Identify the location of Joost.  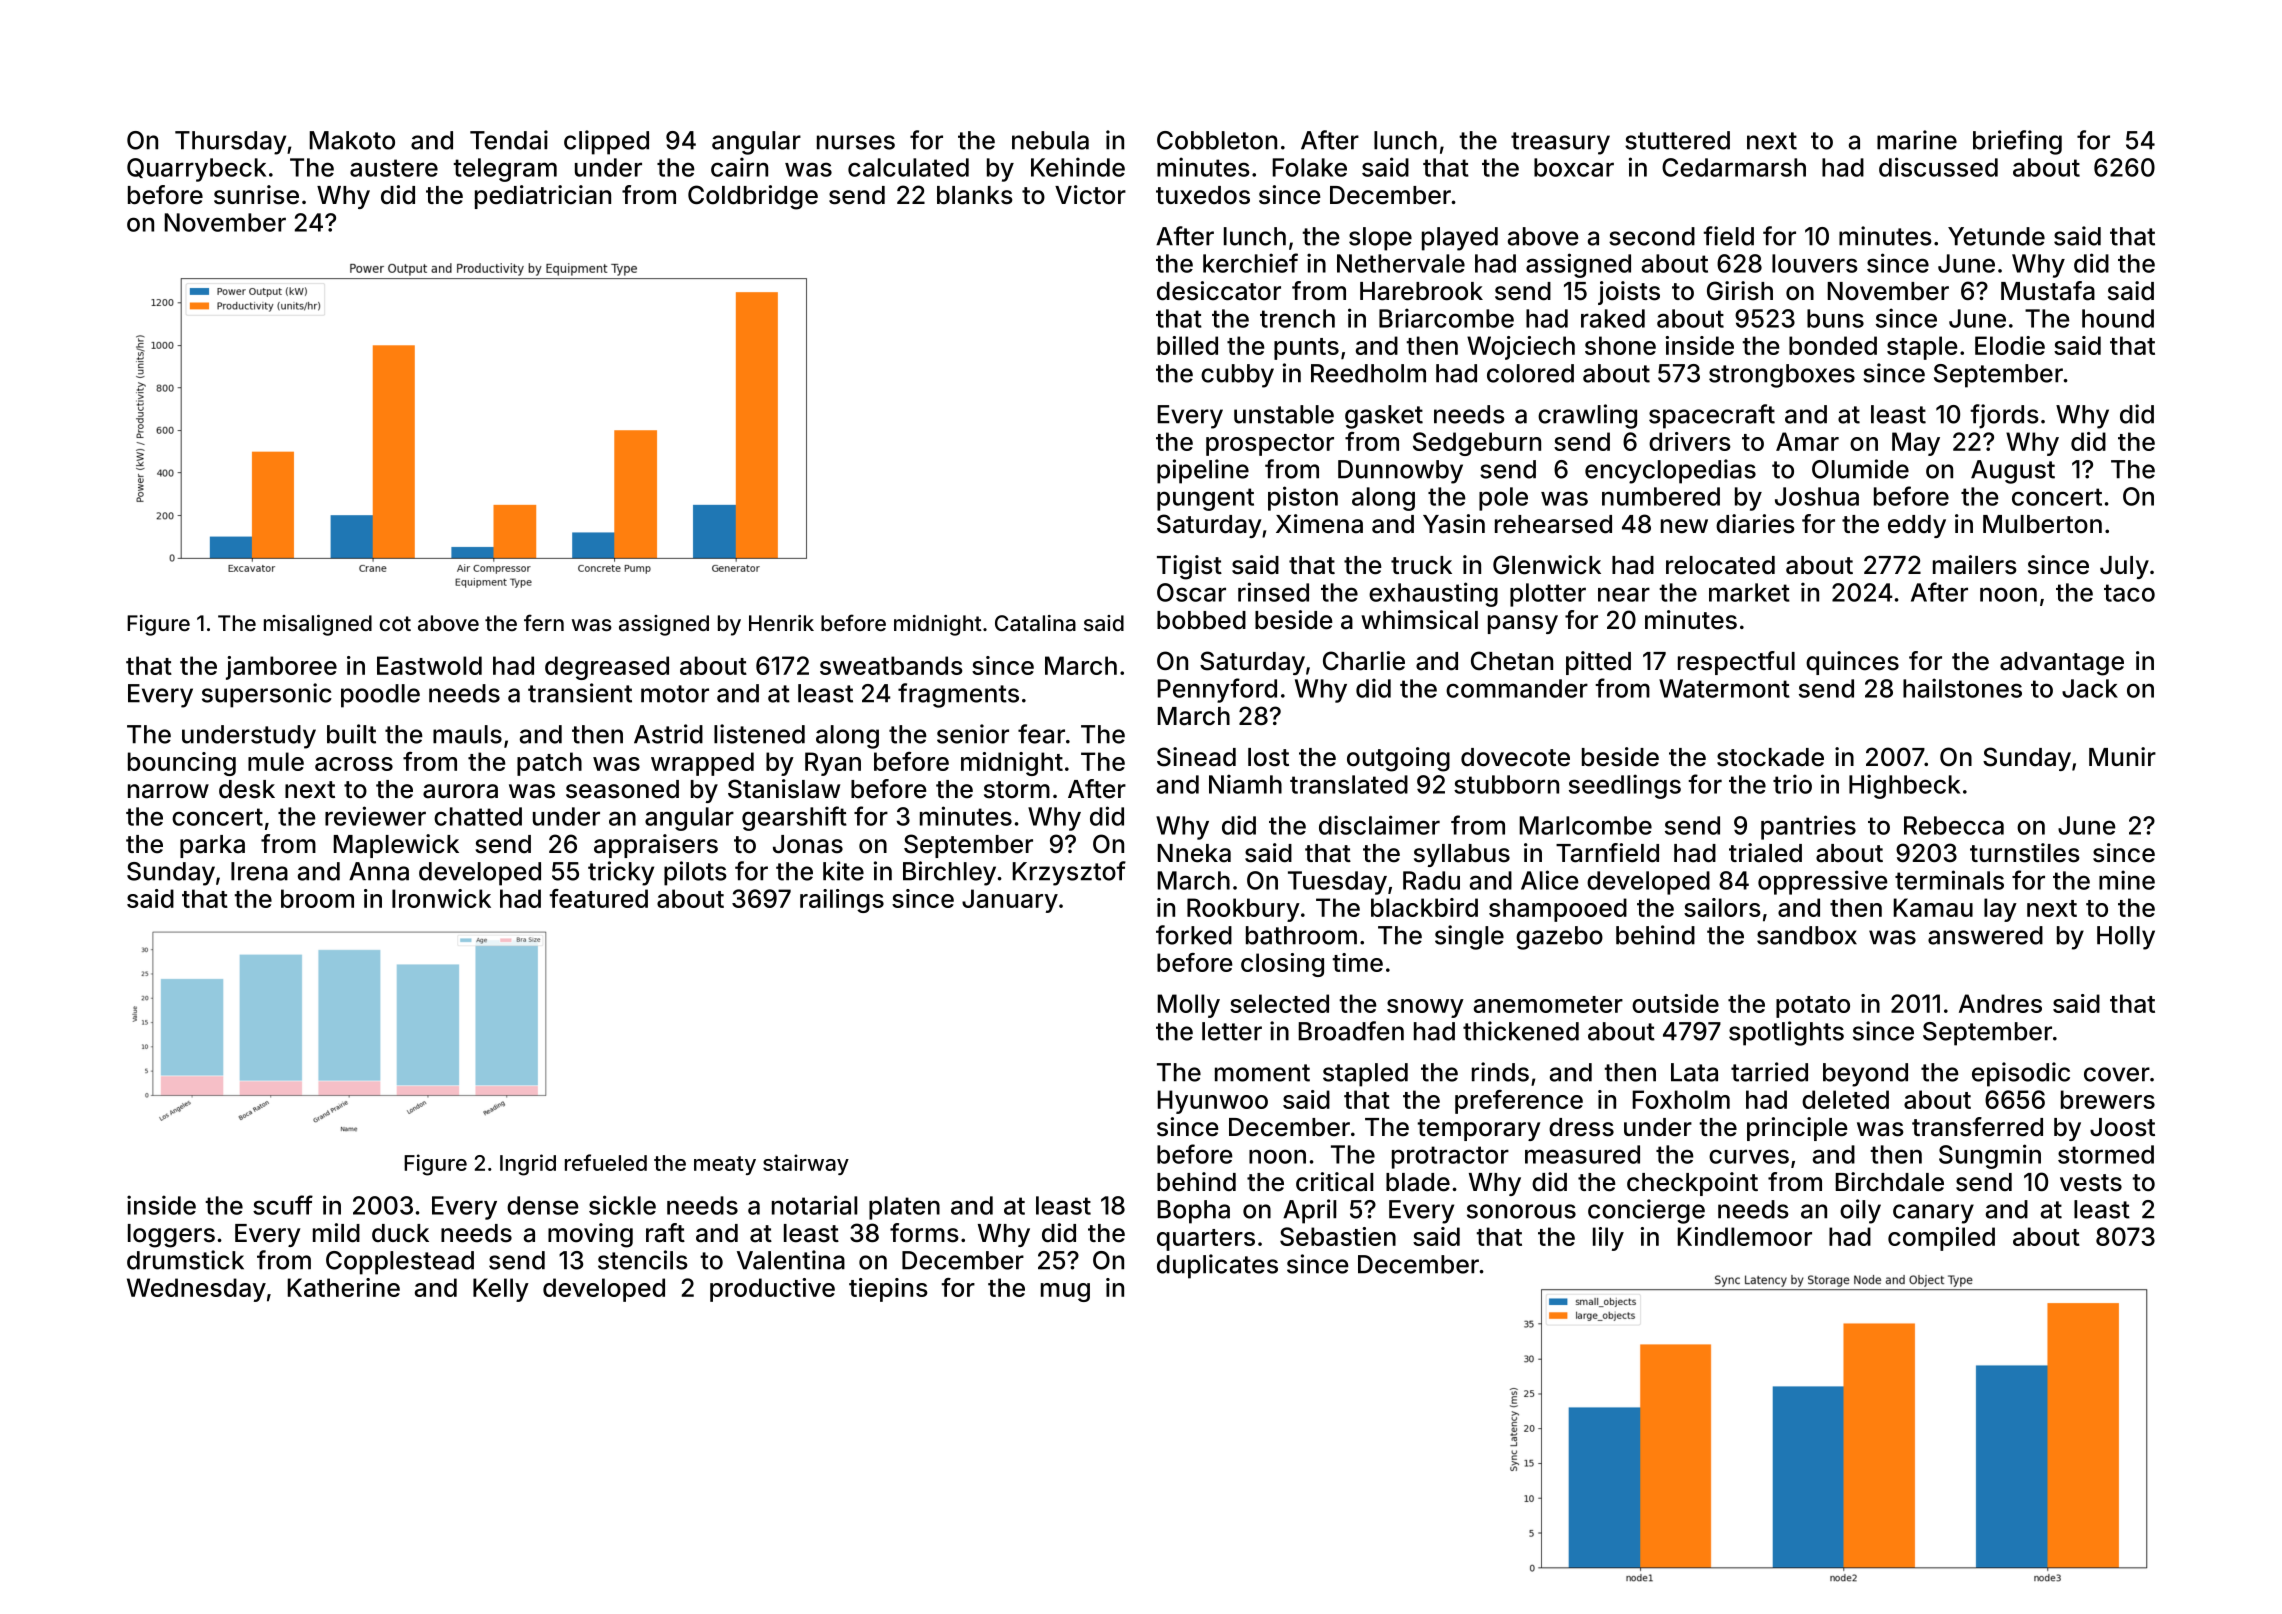
(2122, 1127).
